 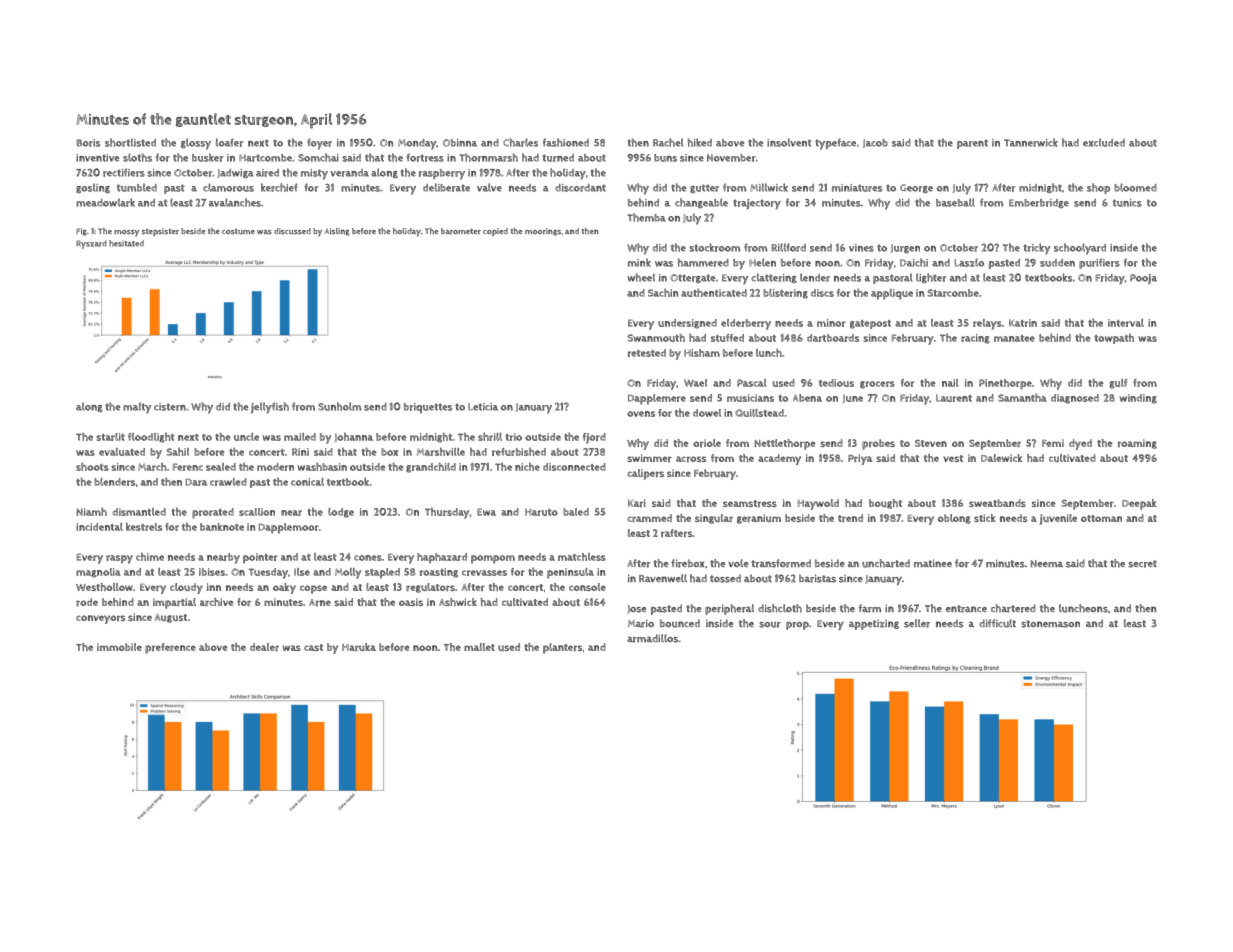 I want to click on Niamh, so click(x=92, y=511).
